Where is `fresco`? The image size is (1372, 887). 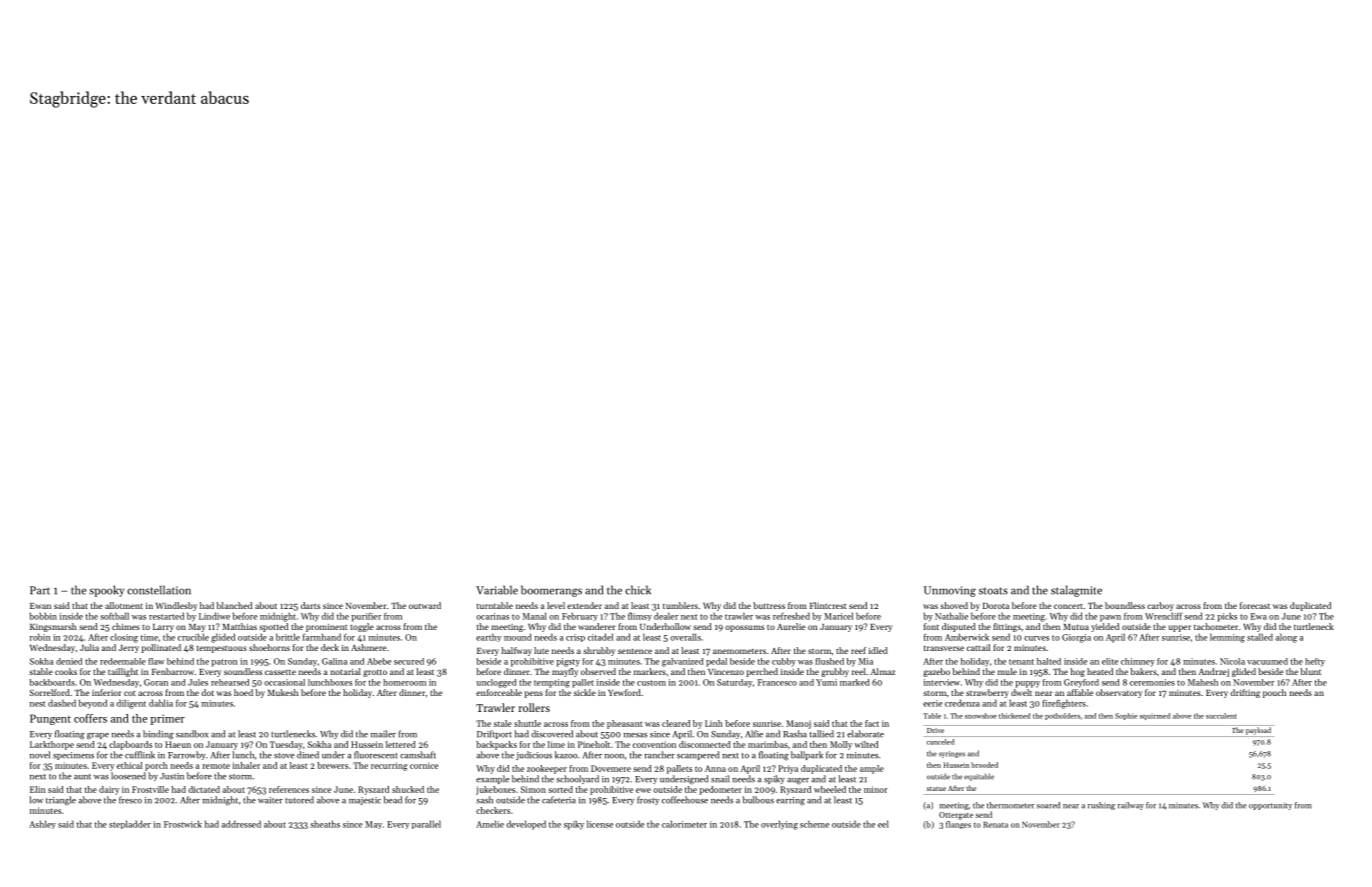 fresco is located at coordinates (130, 800).
